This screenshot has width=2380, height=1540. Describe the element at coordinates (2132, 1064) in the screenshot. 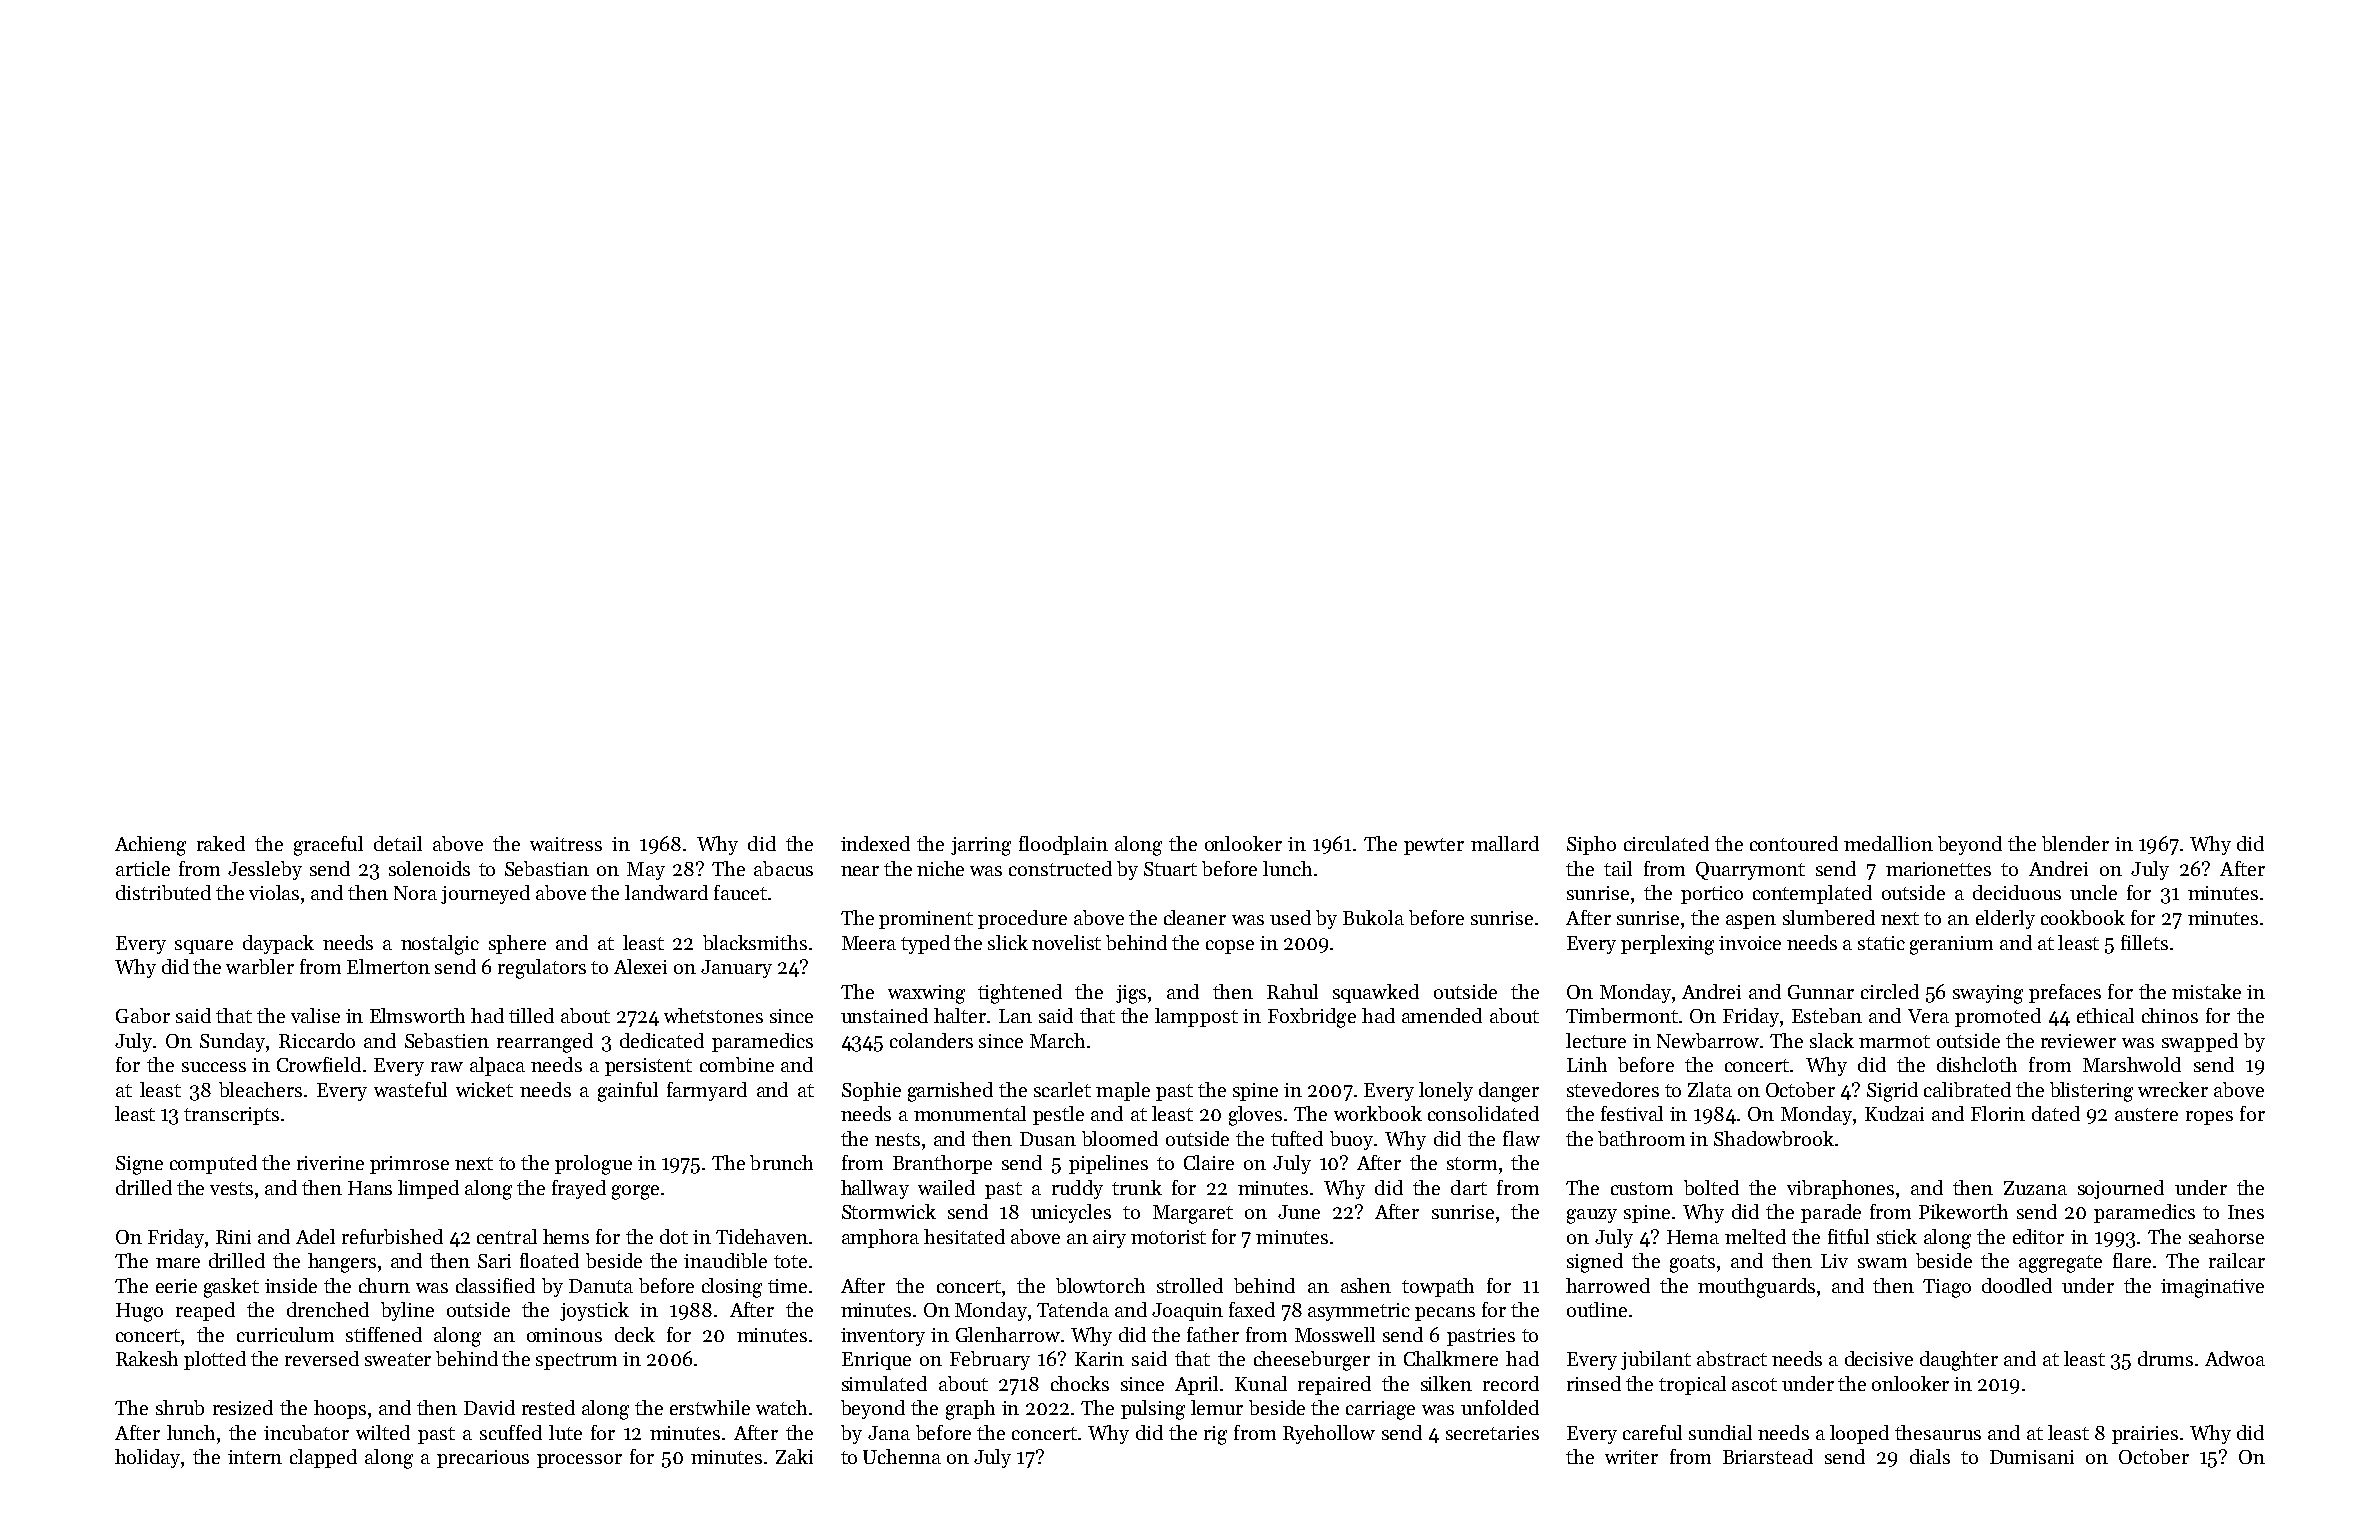

I see `Marshwold` at that location.
